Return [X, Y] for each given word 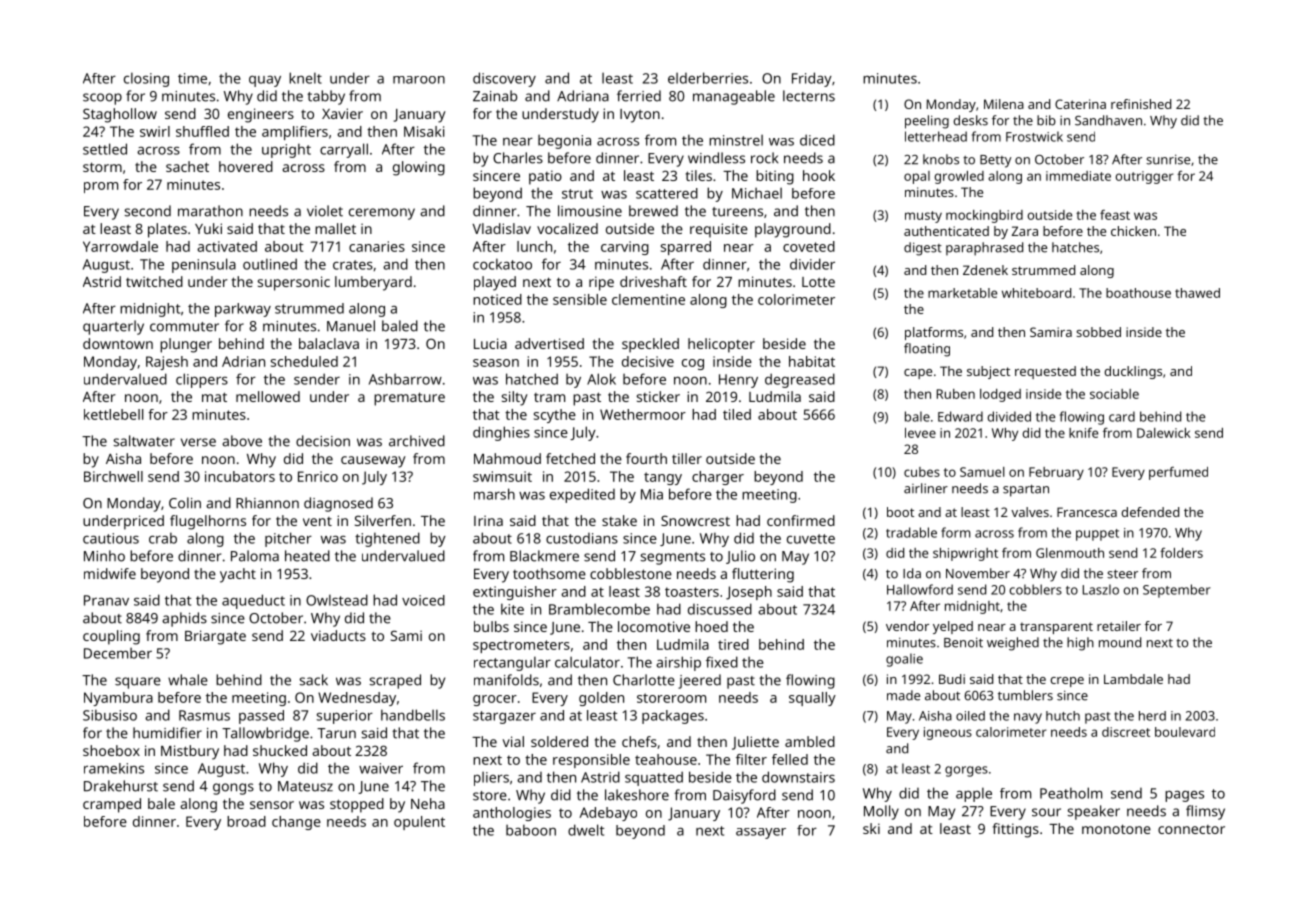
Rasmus [204, 715]
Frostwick [1034, 136]
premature [409, 399]
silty [515, 398]
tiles [699, 175]
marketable [962, 293]
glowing [419, 168]
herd [1152, 716]
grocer [495, 700]
